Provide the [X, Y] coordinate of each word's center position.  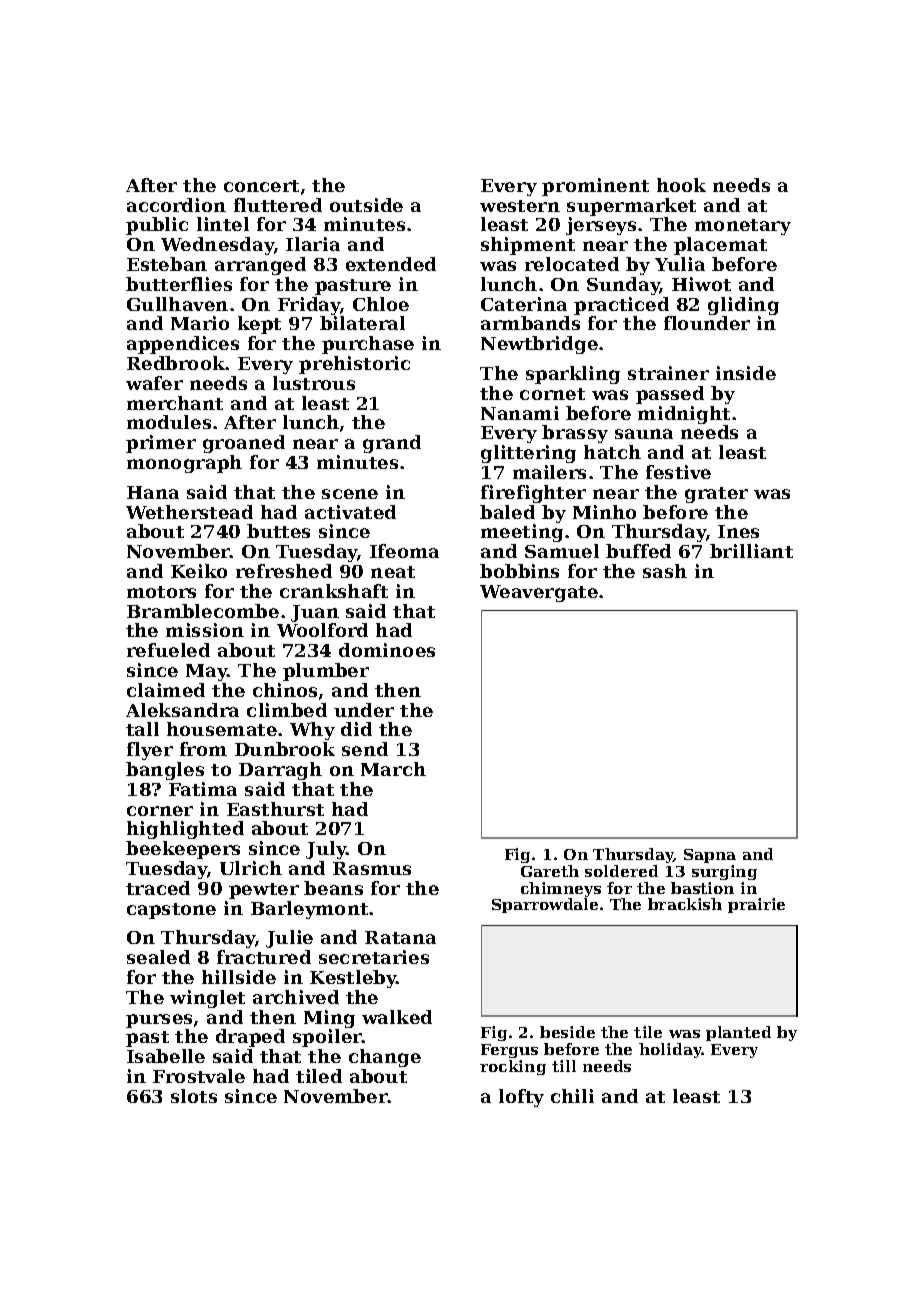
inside [746, 373]
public [157, 226]
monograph [184, 464]
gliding [743, 306]
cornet [552, 394]
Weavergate [539, 593]
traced [158, 888]
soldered [621, 871]
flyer [150, 751]
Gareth [550, 871]
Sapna [710, 856]
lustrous [314, 383]
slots [194, 1096]
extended [391, 264]
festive [678, 472]
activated [350, 512]
